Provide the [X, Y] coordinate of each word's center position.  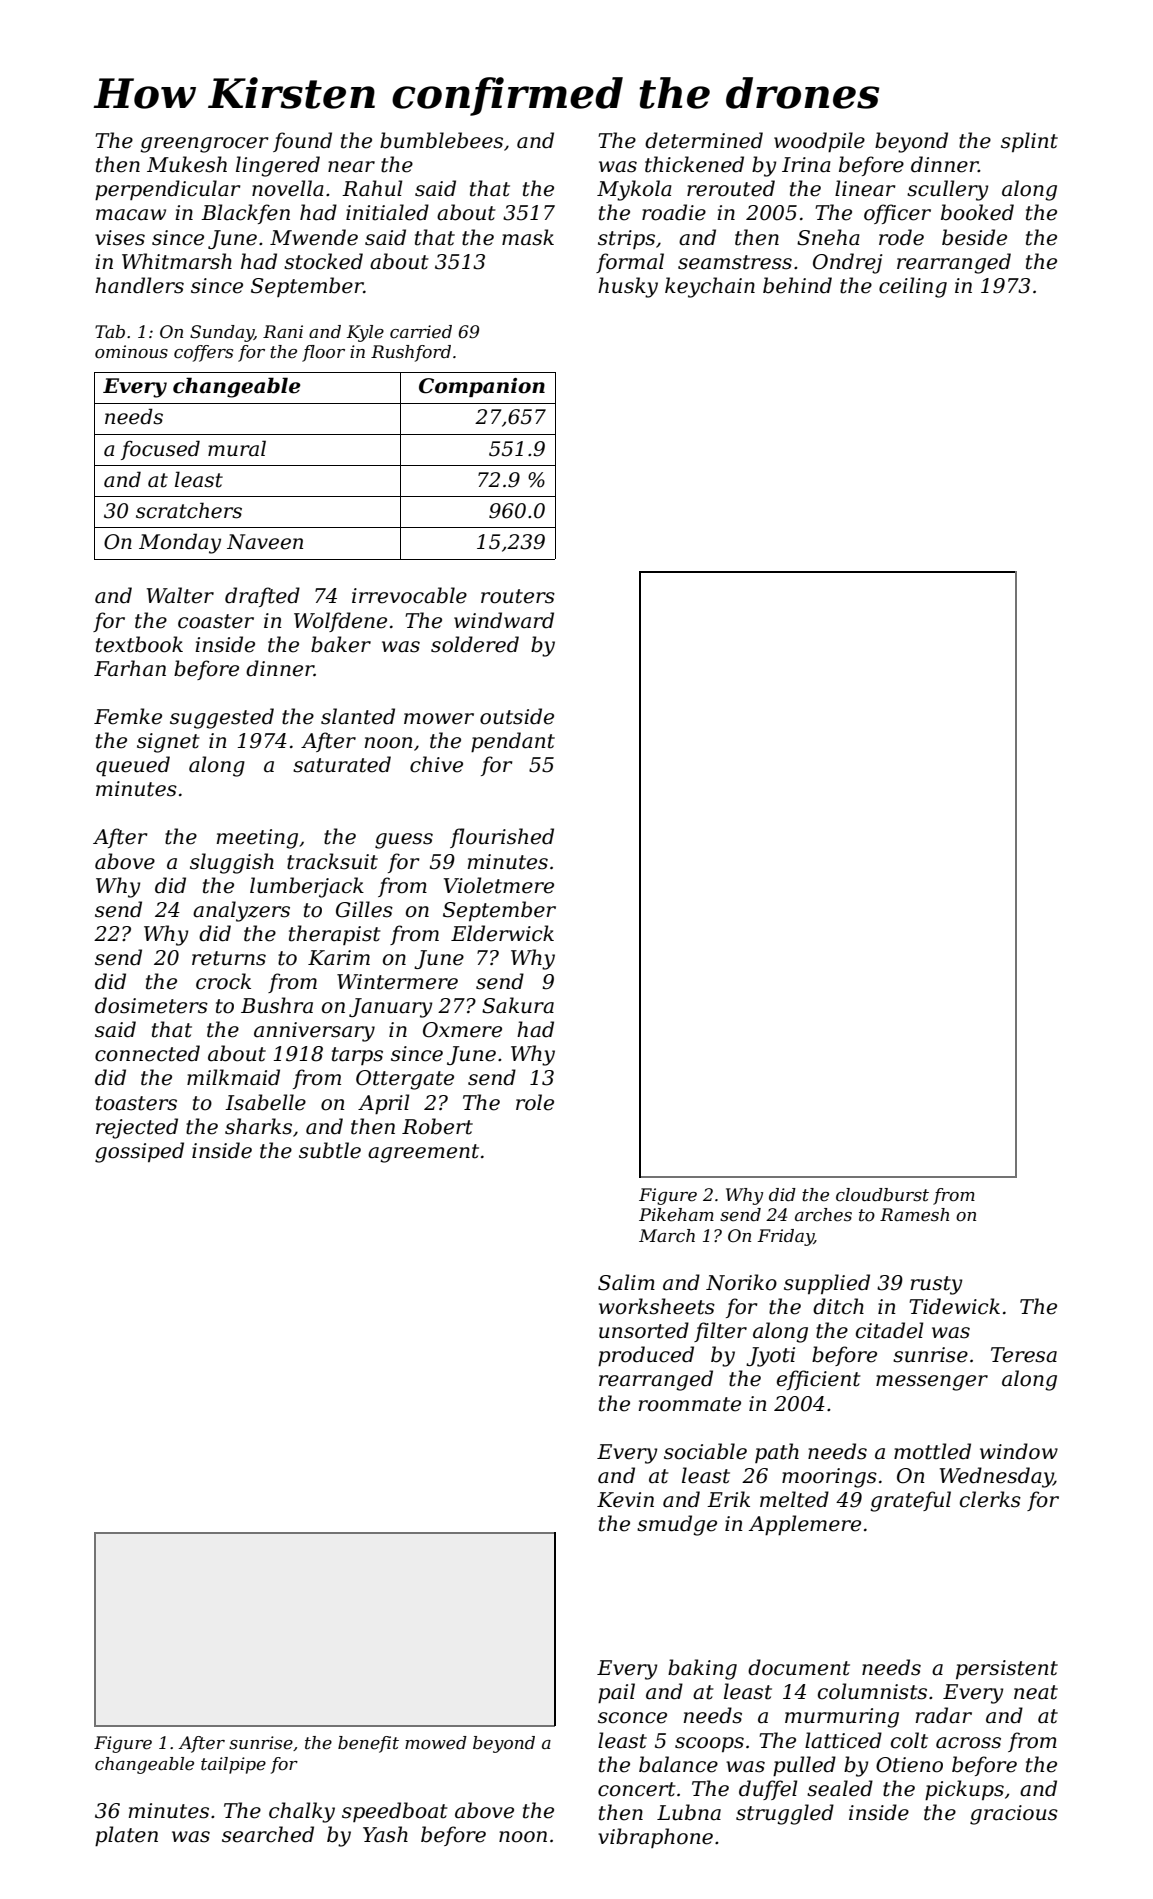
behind [797, 285]
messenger [932, 1383]
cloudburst [882, 1195]
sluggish [232, 863]
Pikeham [676, 1215]
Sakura [518, 1005]
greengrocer [204, 145]
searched [268, 1834]
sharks [258, 1126]
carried [421, 332]
